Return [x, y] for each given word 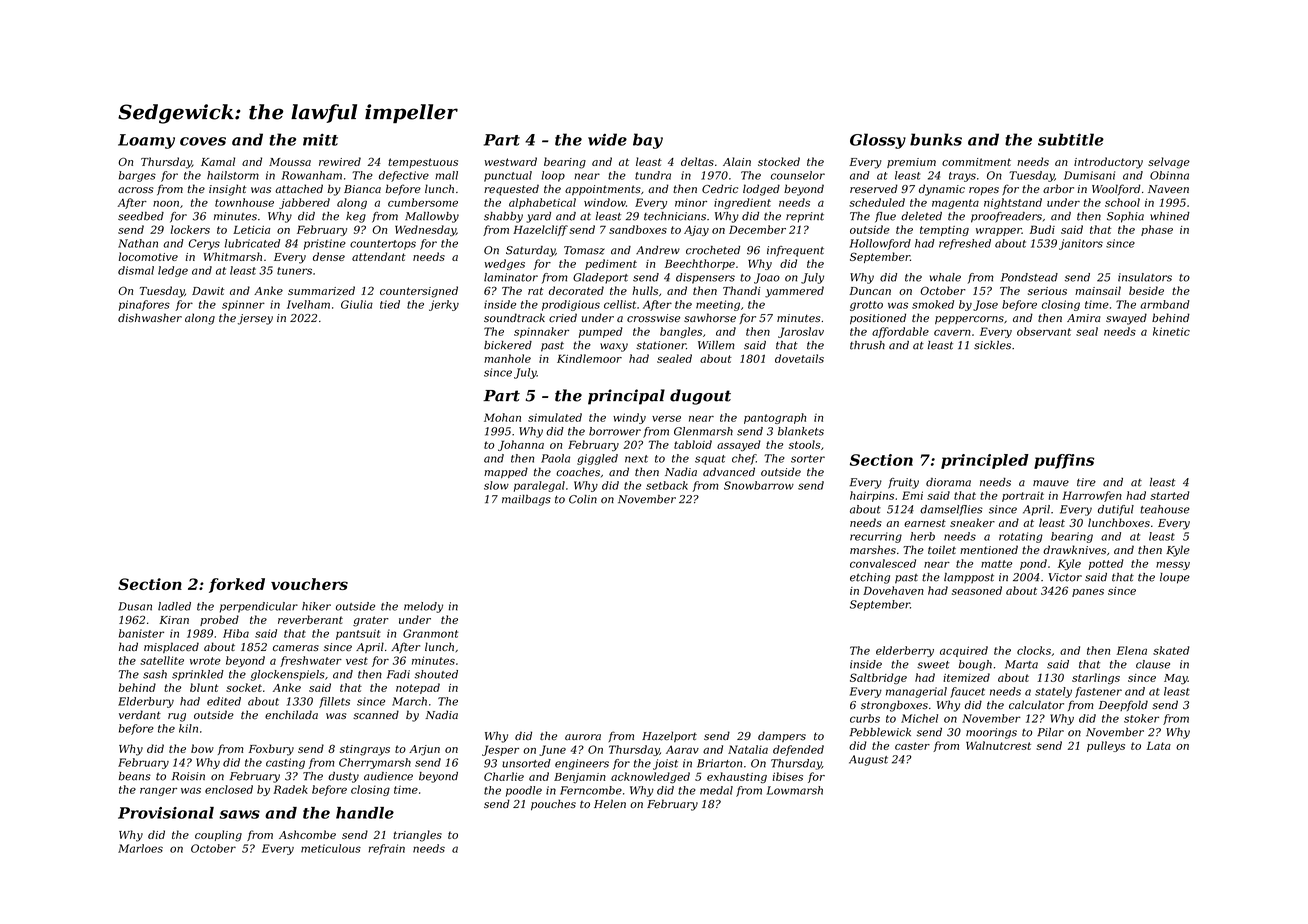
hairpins [872, 496]
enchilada [291, 714]
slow [496, 485]
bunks [936, 139]
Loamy [146, 141]
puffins [1064, 461]
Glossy [878, 141]
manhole [507, 358]
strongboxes [894, 706]
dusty [343, 777]
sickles [992, 345]
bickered [508, 345]
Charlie [504, 776]
